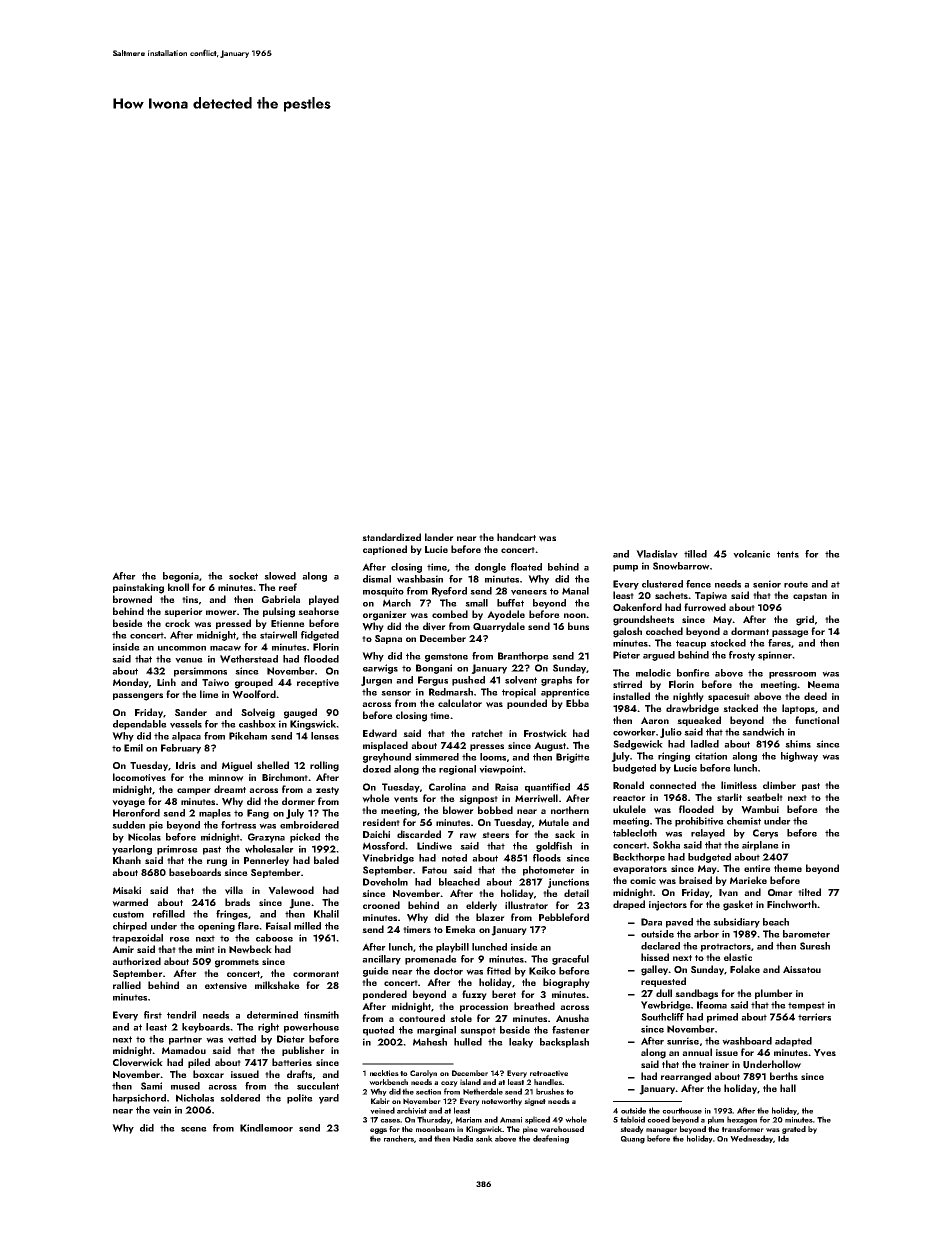 Image resolution: width=952 pixels, height=1233 pixels. Describe the element at coordinates (794, 1130) in the screenshot. I see `grated` at that location.
